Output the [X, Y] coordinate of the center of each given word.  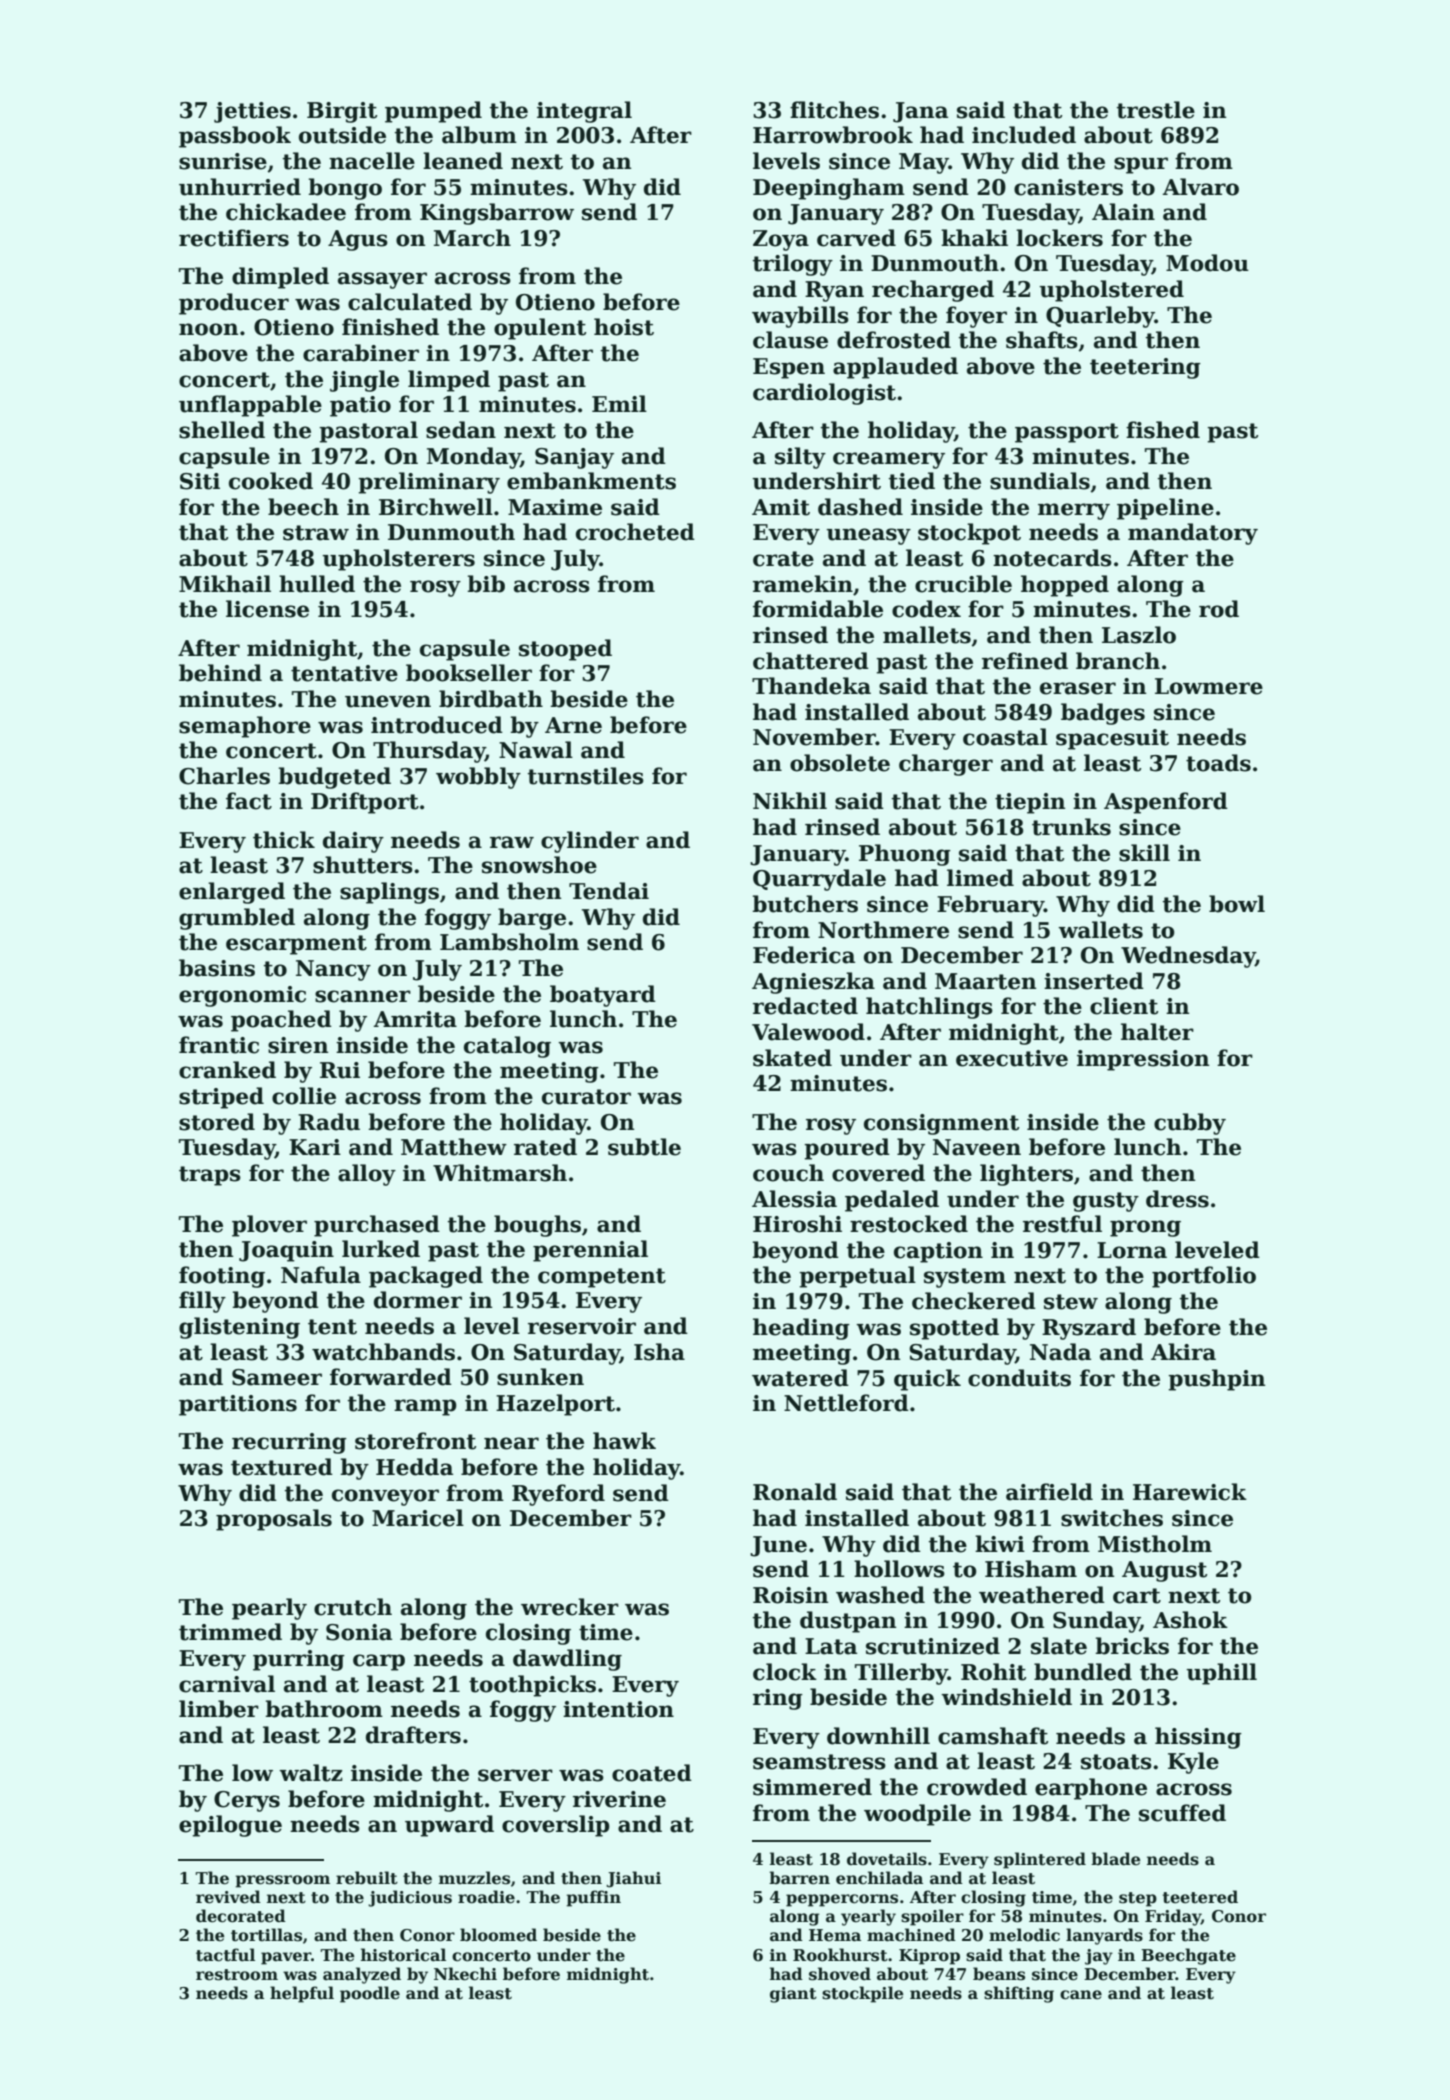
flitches [834, 110]
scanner [363, 996]
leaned [463, 161]
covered [878, 1173]
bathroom [324, 1709]
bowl [1237, 904]
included [1024, 135]
